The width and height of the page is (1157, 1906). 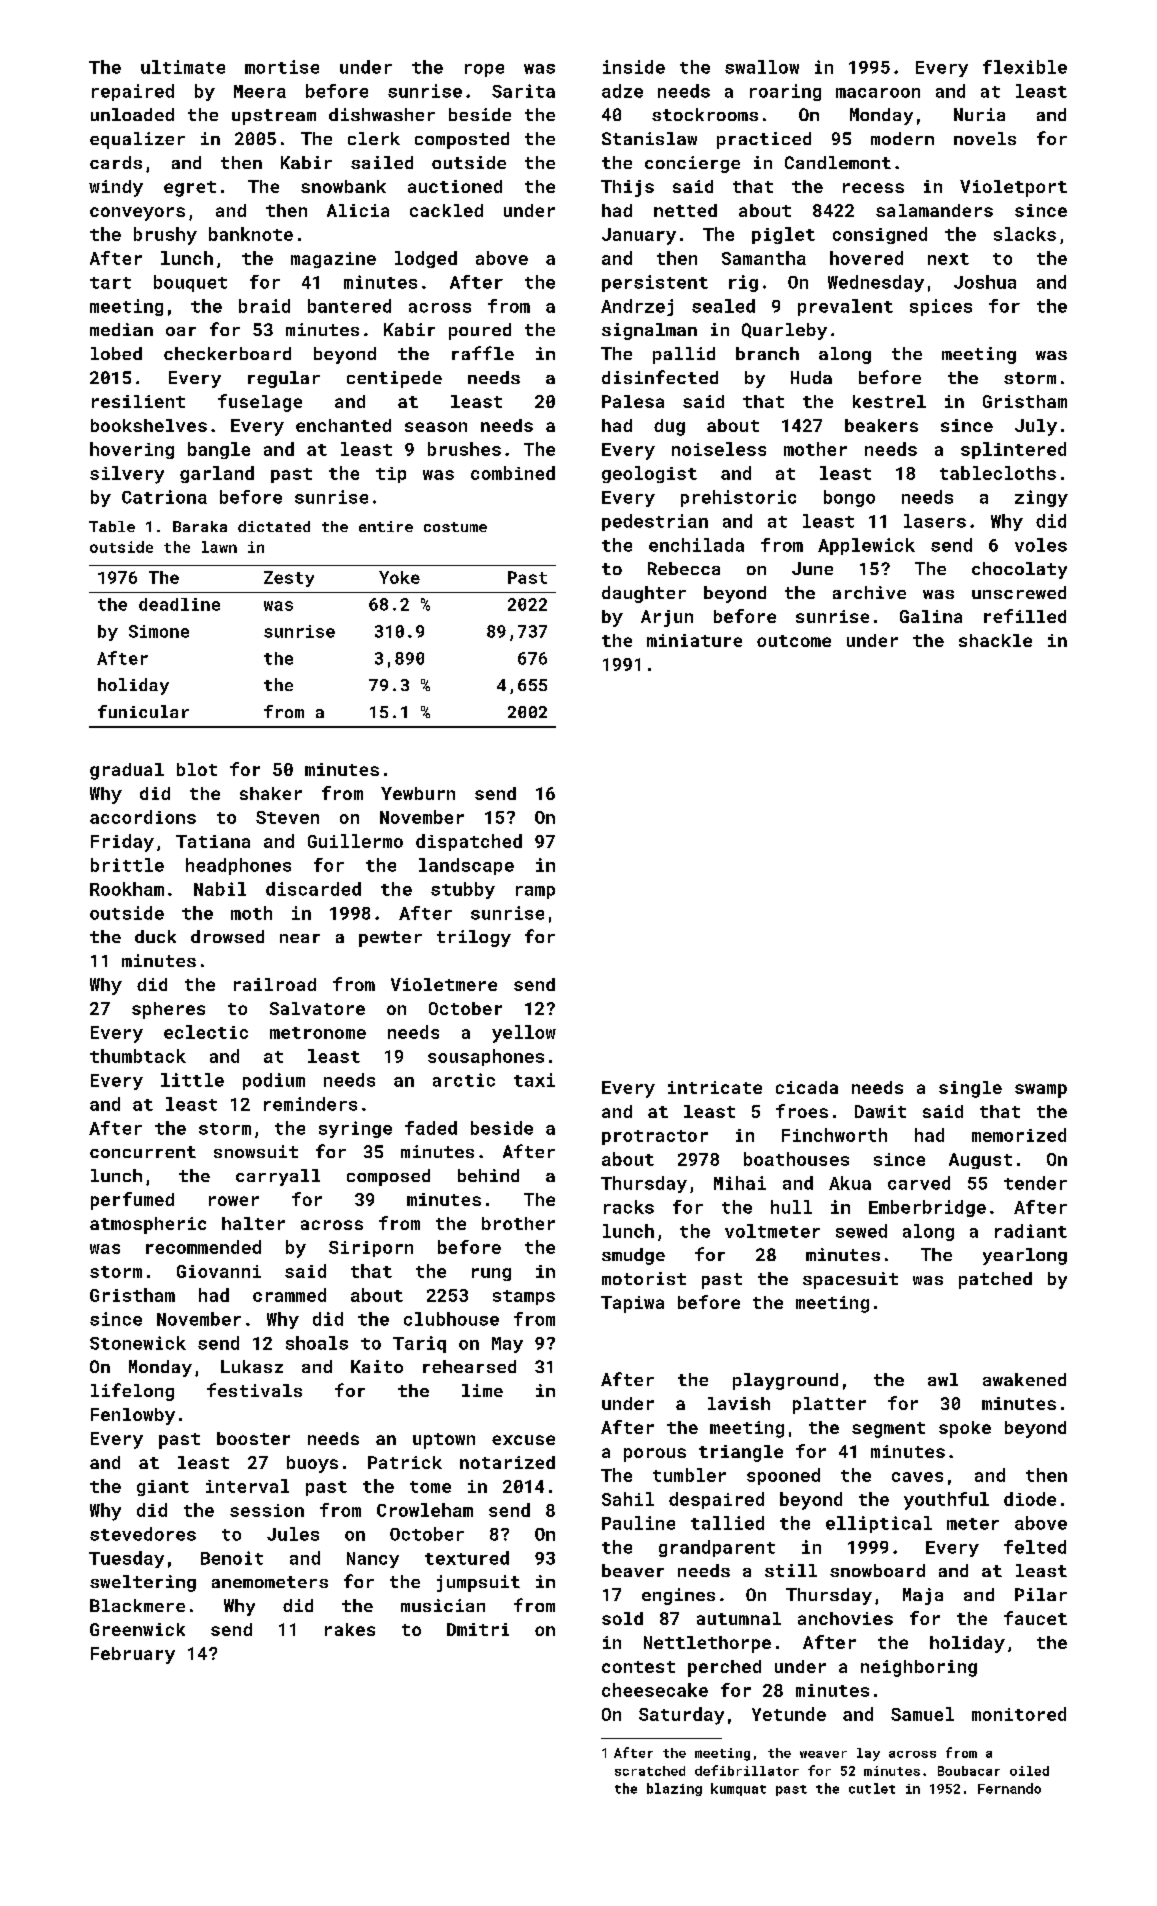 What do you see at coordinates (317, 1343) in the page?
I see `shoals` at bounding box center [317, 1343].
